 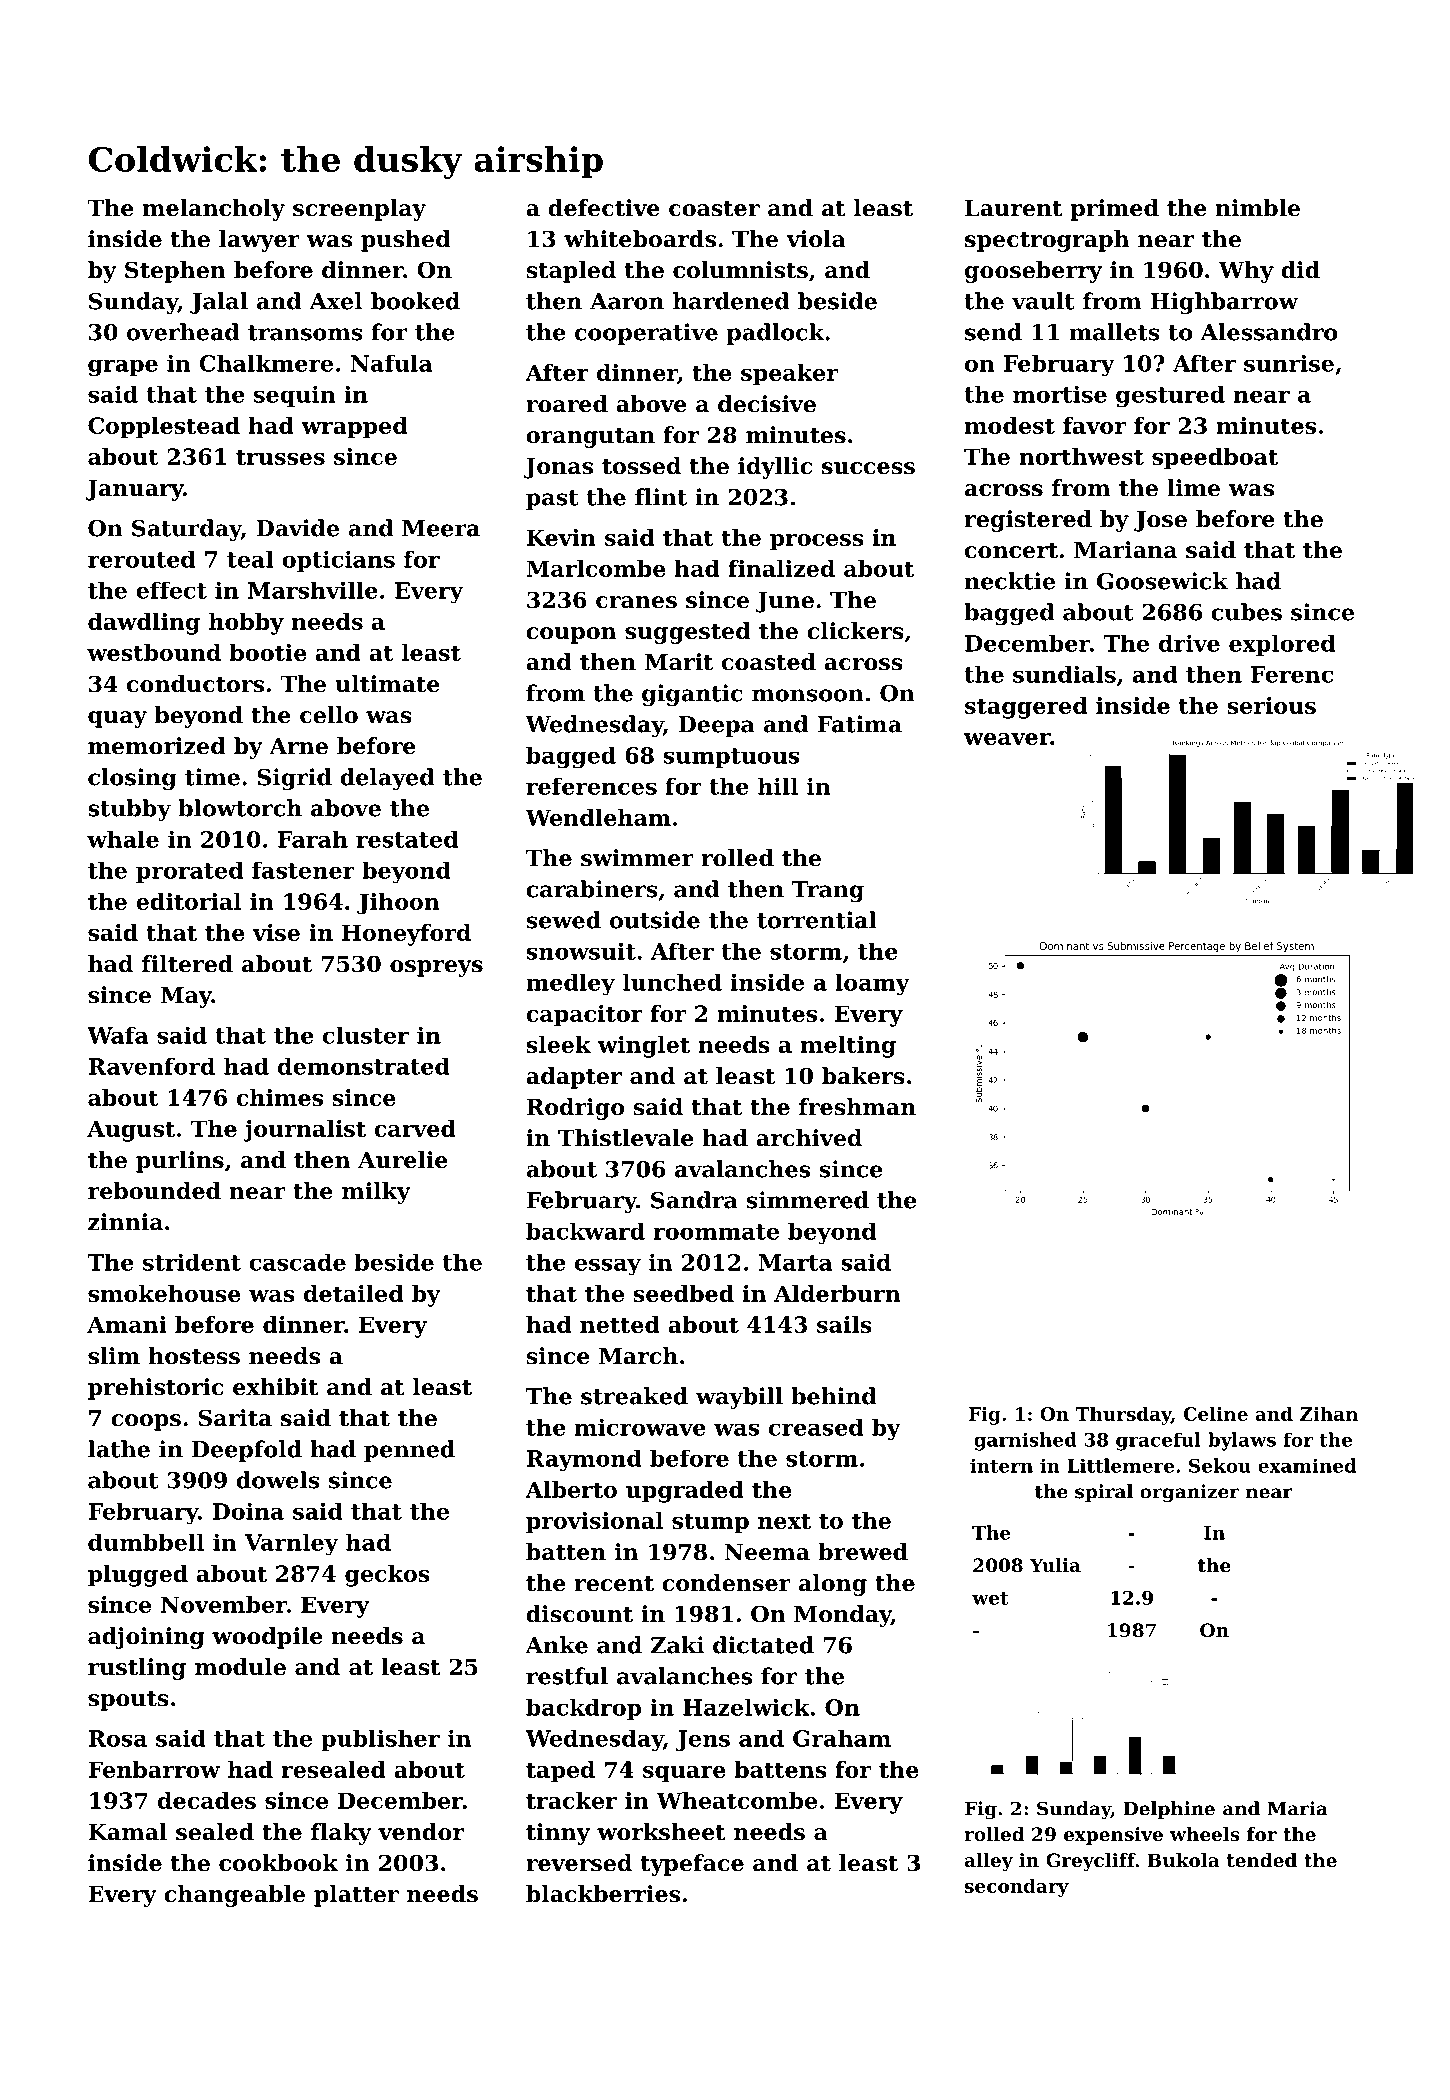 What do you see at coordinates (341, 1834) in the document?
I see `flaky` at bounding box center [341, 1834].
